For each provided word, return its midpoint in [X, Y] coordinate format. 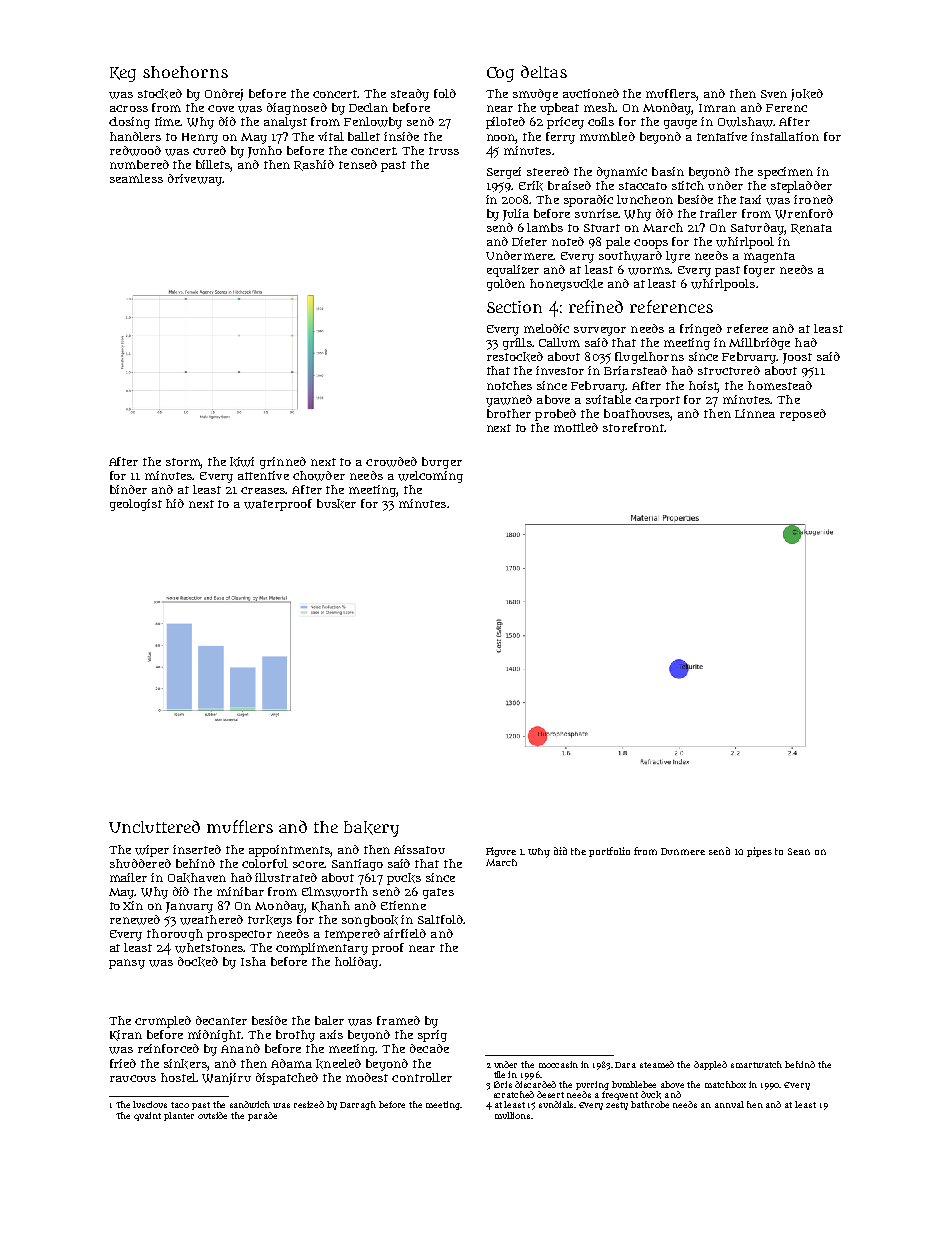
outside [212, 1115]
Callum [559, 342]
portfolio [609, 852]
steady [410, 95]
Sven [774, 94]
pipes [759, 852]
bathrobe [650, 1104]
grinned [283, 463]
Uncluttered [154, 826]
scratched [514, 1094]
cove [221, 108]
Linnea [755, 413]
